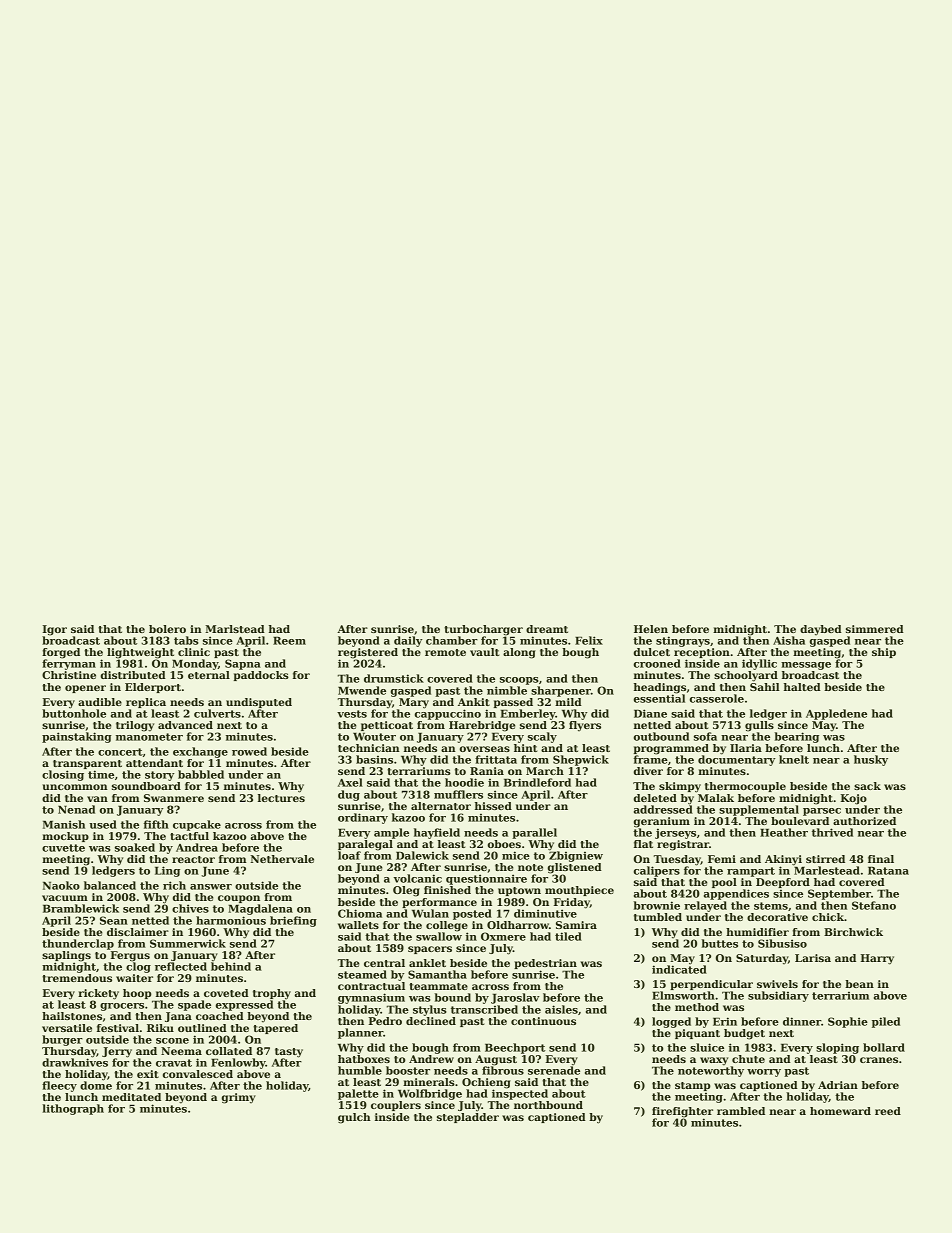 This screenshot has height=1233, width=952. What do you see at coordinates (374, 759) in the screenshot?
I see `basins` at bounding box center [374, 759].
